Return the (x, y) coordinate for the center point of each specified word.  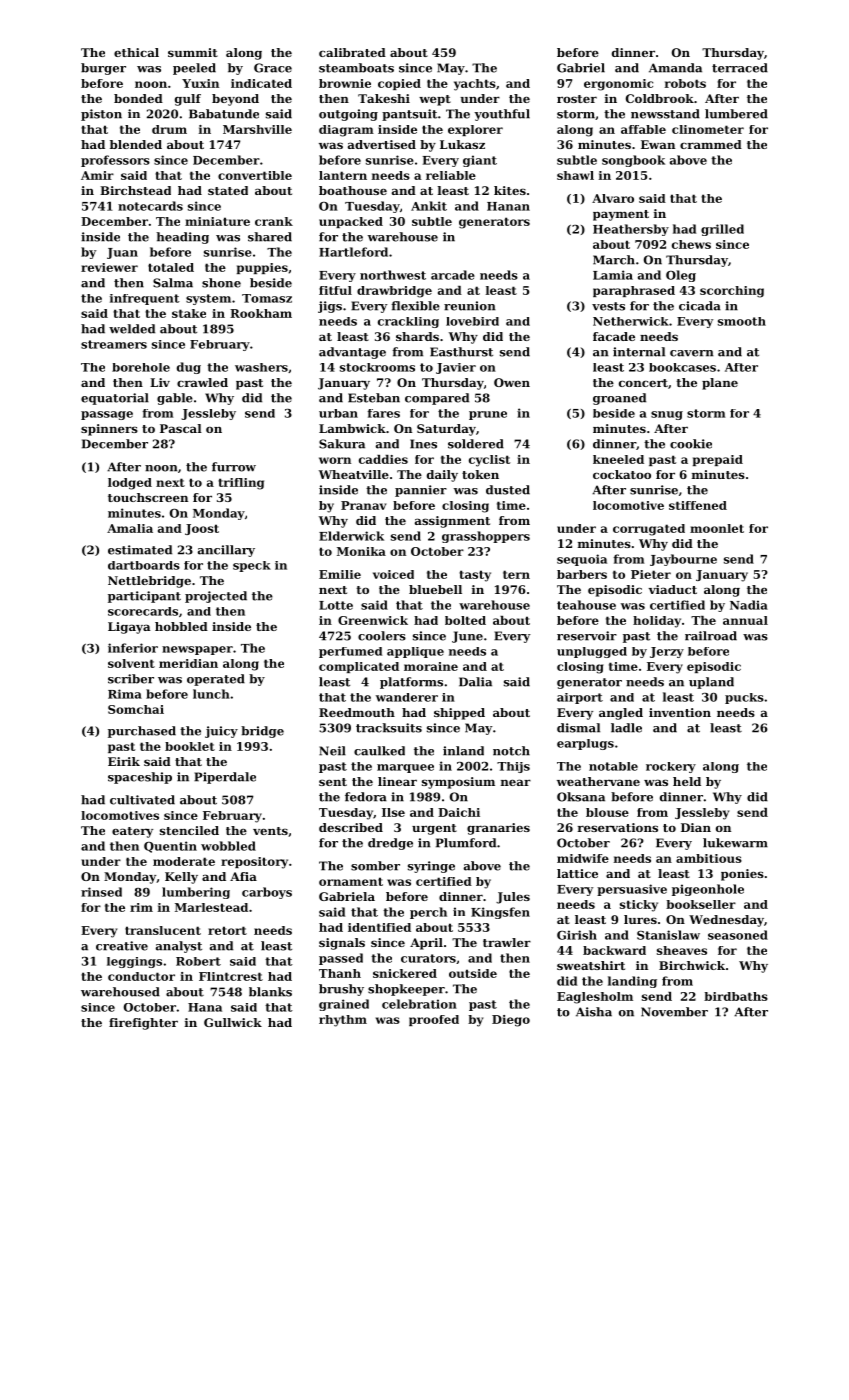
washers (261, 367)
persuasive (632, 890)
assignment (452, 522)
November (674, 1012)
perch (428, 913)
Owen (512, 382)
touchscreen (148, 497)
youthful (502, 115)
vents (270, 831)
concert (643, 383)
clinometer (708, 129)
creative (122, 946)
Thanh (340, 973)
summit (193, 52)
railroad (711, 636)
